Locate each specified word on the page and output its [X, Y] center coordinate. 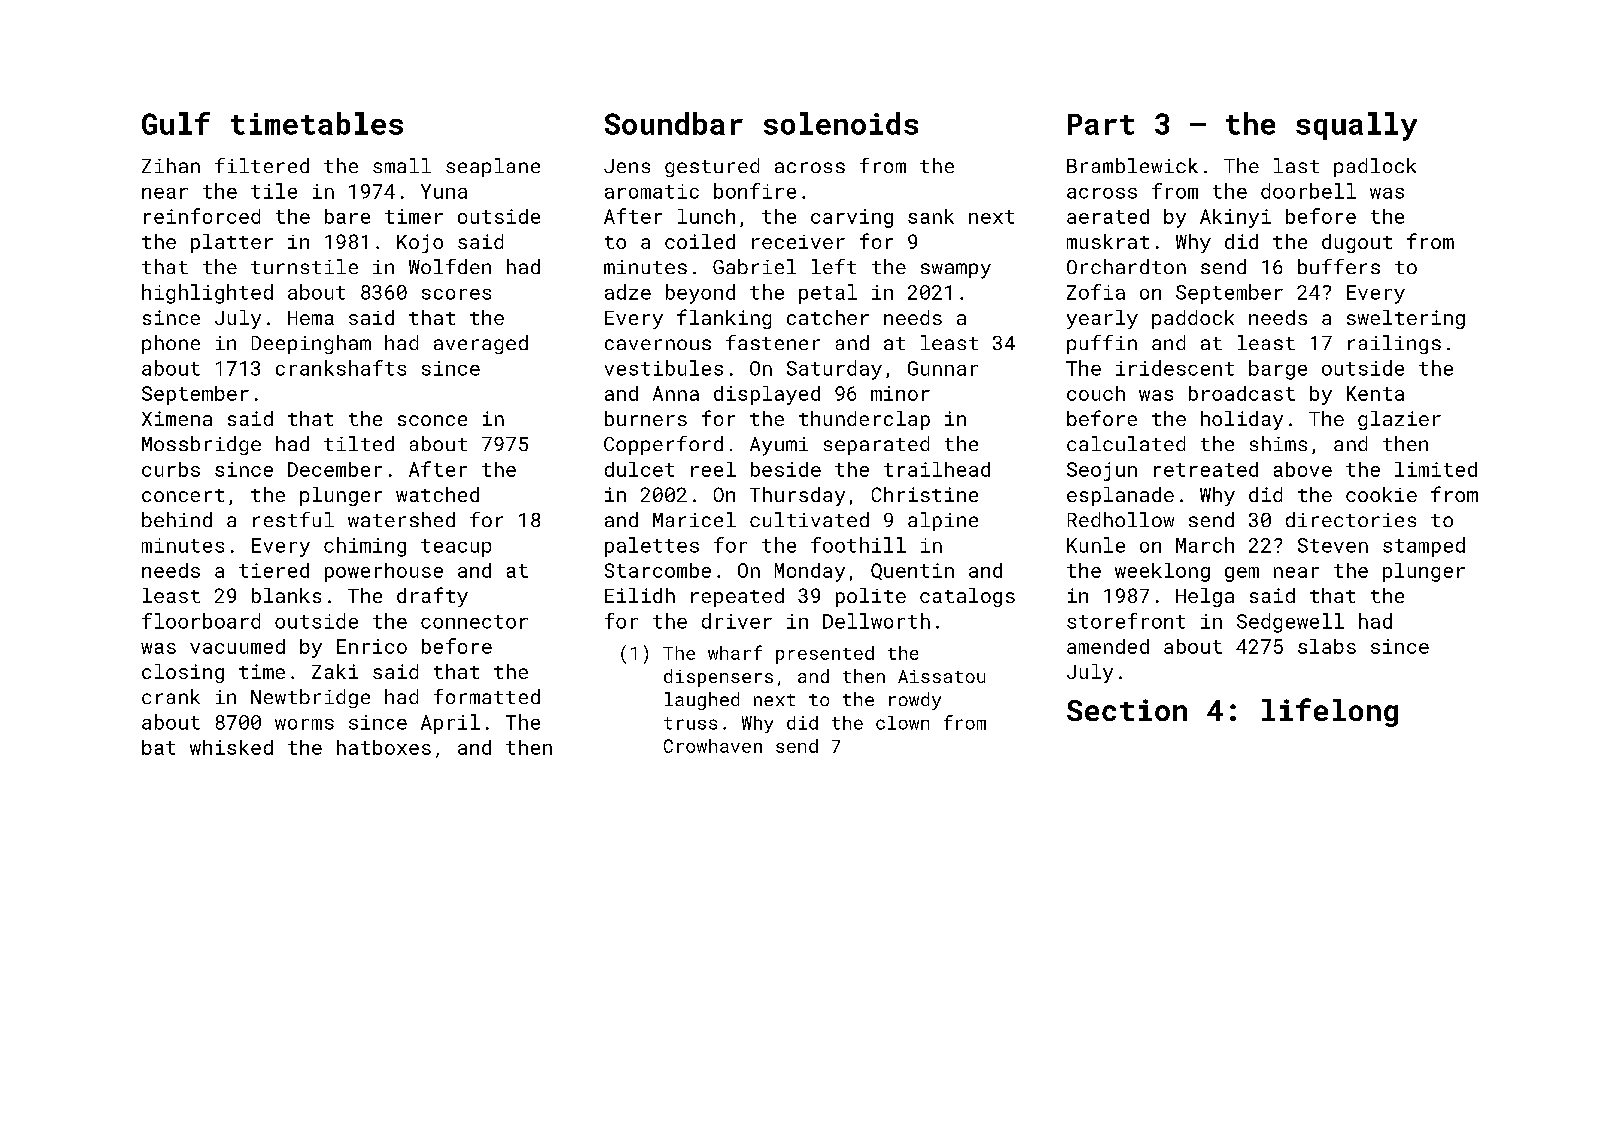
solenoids [841, 123]
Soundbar [674, 123]
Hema [311, 318]
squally [1356, 126]
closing [183, 673]
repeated [737, 597]
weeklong [1162, 572]
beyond [700, 294]
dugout [1357, 243]
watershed [401, 519]
